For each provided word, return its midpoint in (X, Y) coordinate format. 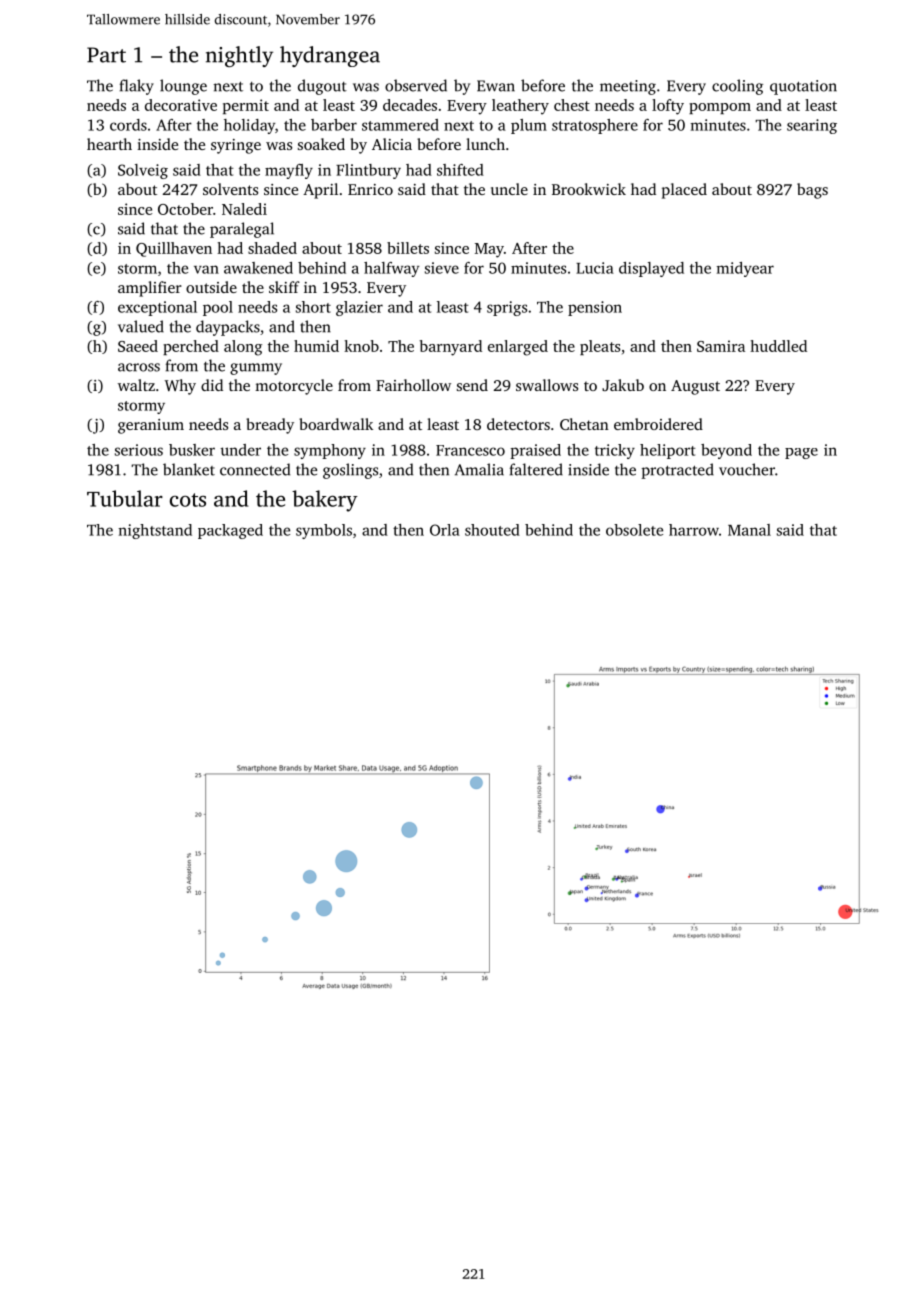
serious (139, 450)
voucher (747, 469)
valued (141, 326)
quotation (803, 87)
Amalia (479, 469)
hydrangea (330, 56)
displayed (651, 269)
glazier (359, 308)
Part (106, 55)
